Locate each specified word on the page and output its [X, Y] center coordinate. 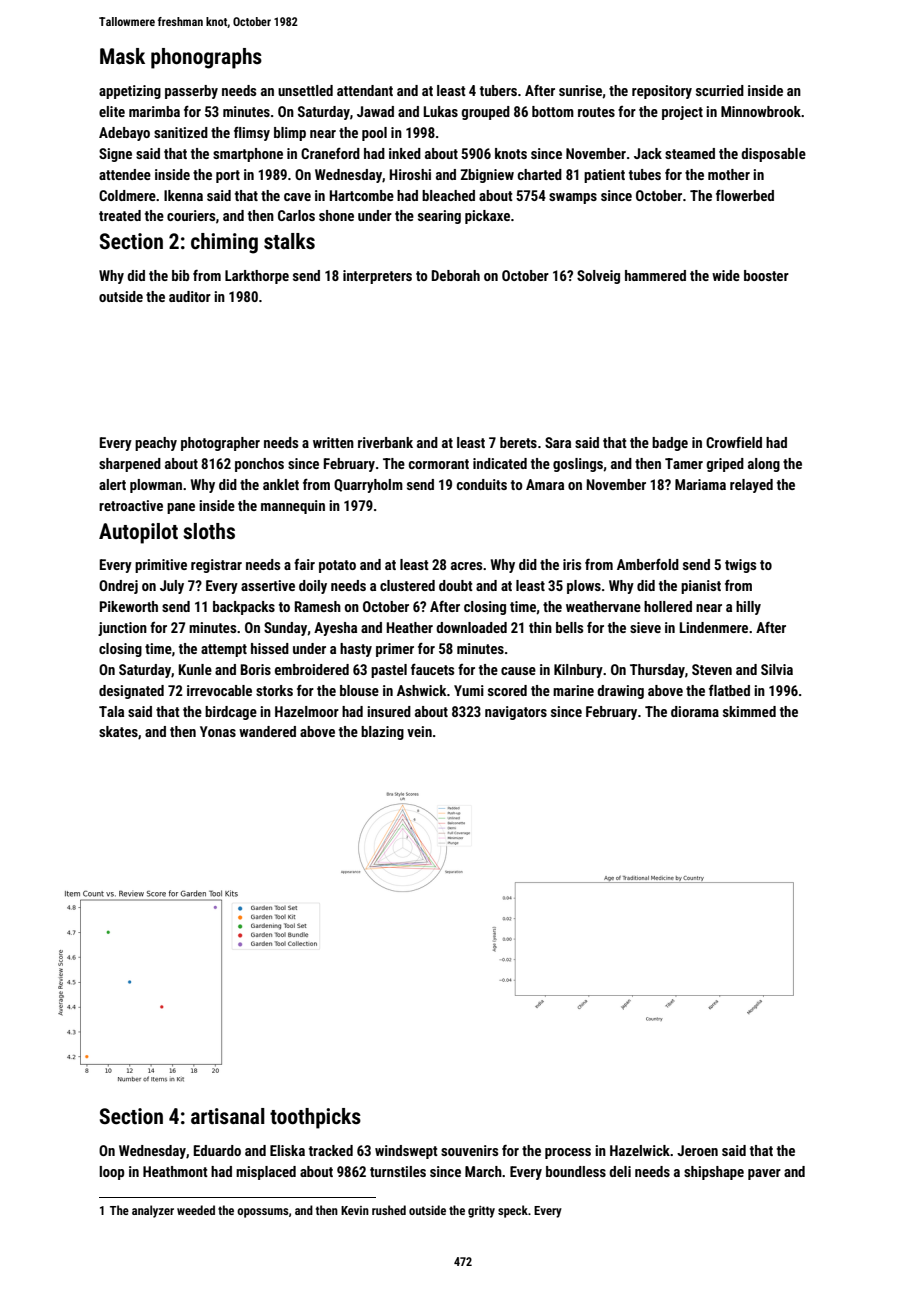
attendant [365, 90]
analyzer [153, 1211]
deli [620, 1171]
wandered [267, 731]
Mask [122, 56]
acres [466, 566]
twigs [740, 566]
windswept [406, 1152]
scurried [720, 90]
